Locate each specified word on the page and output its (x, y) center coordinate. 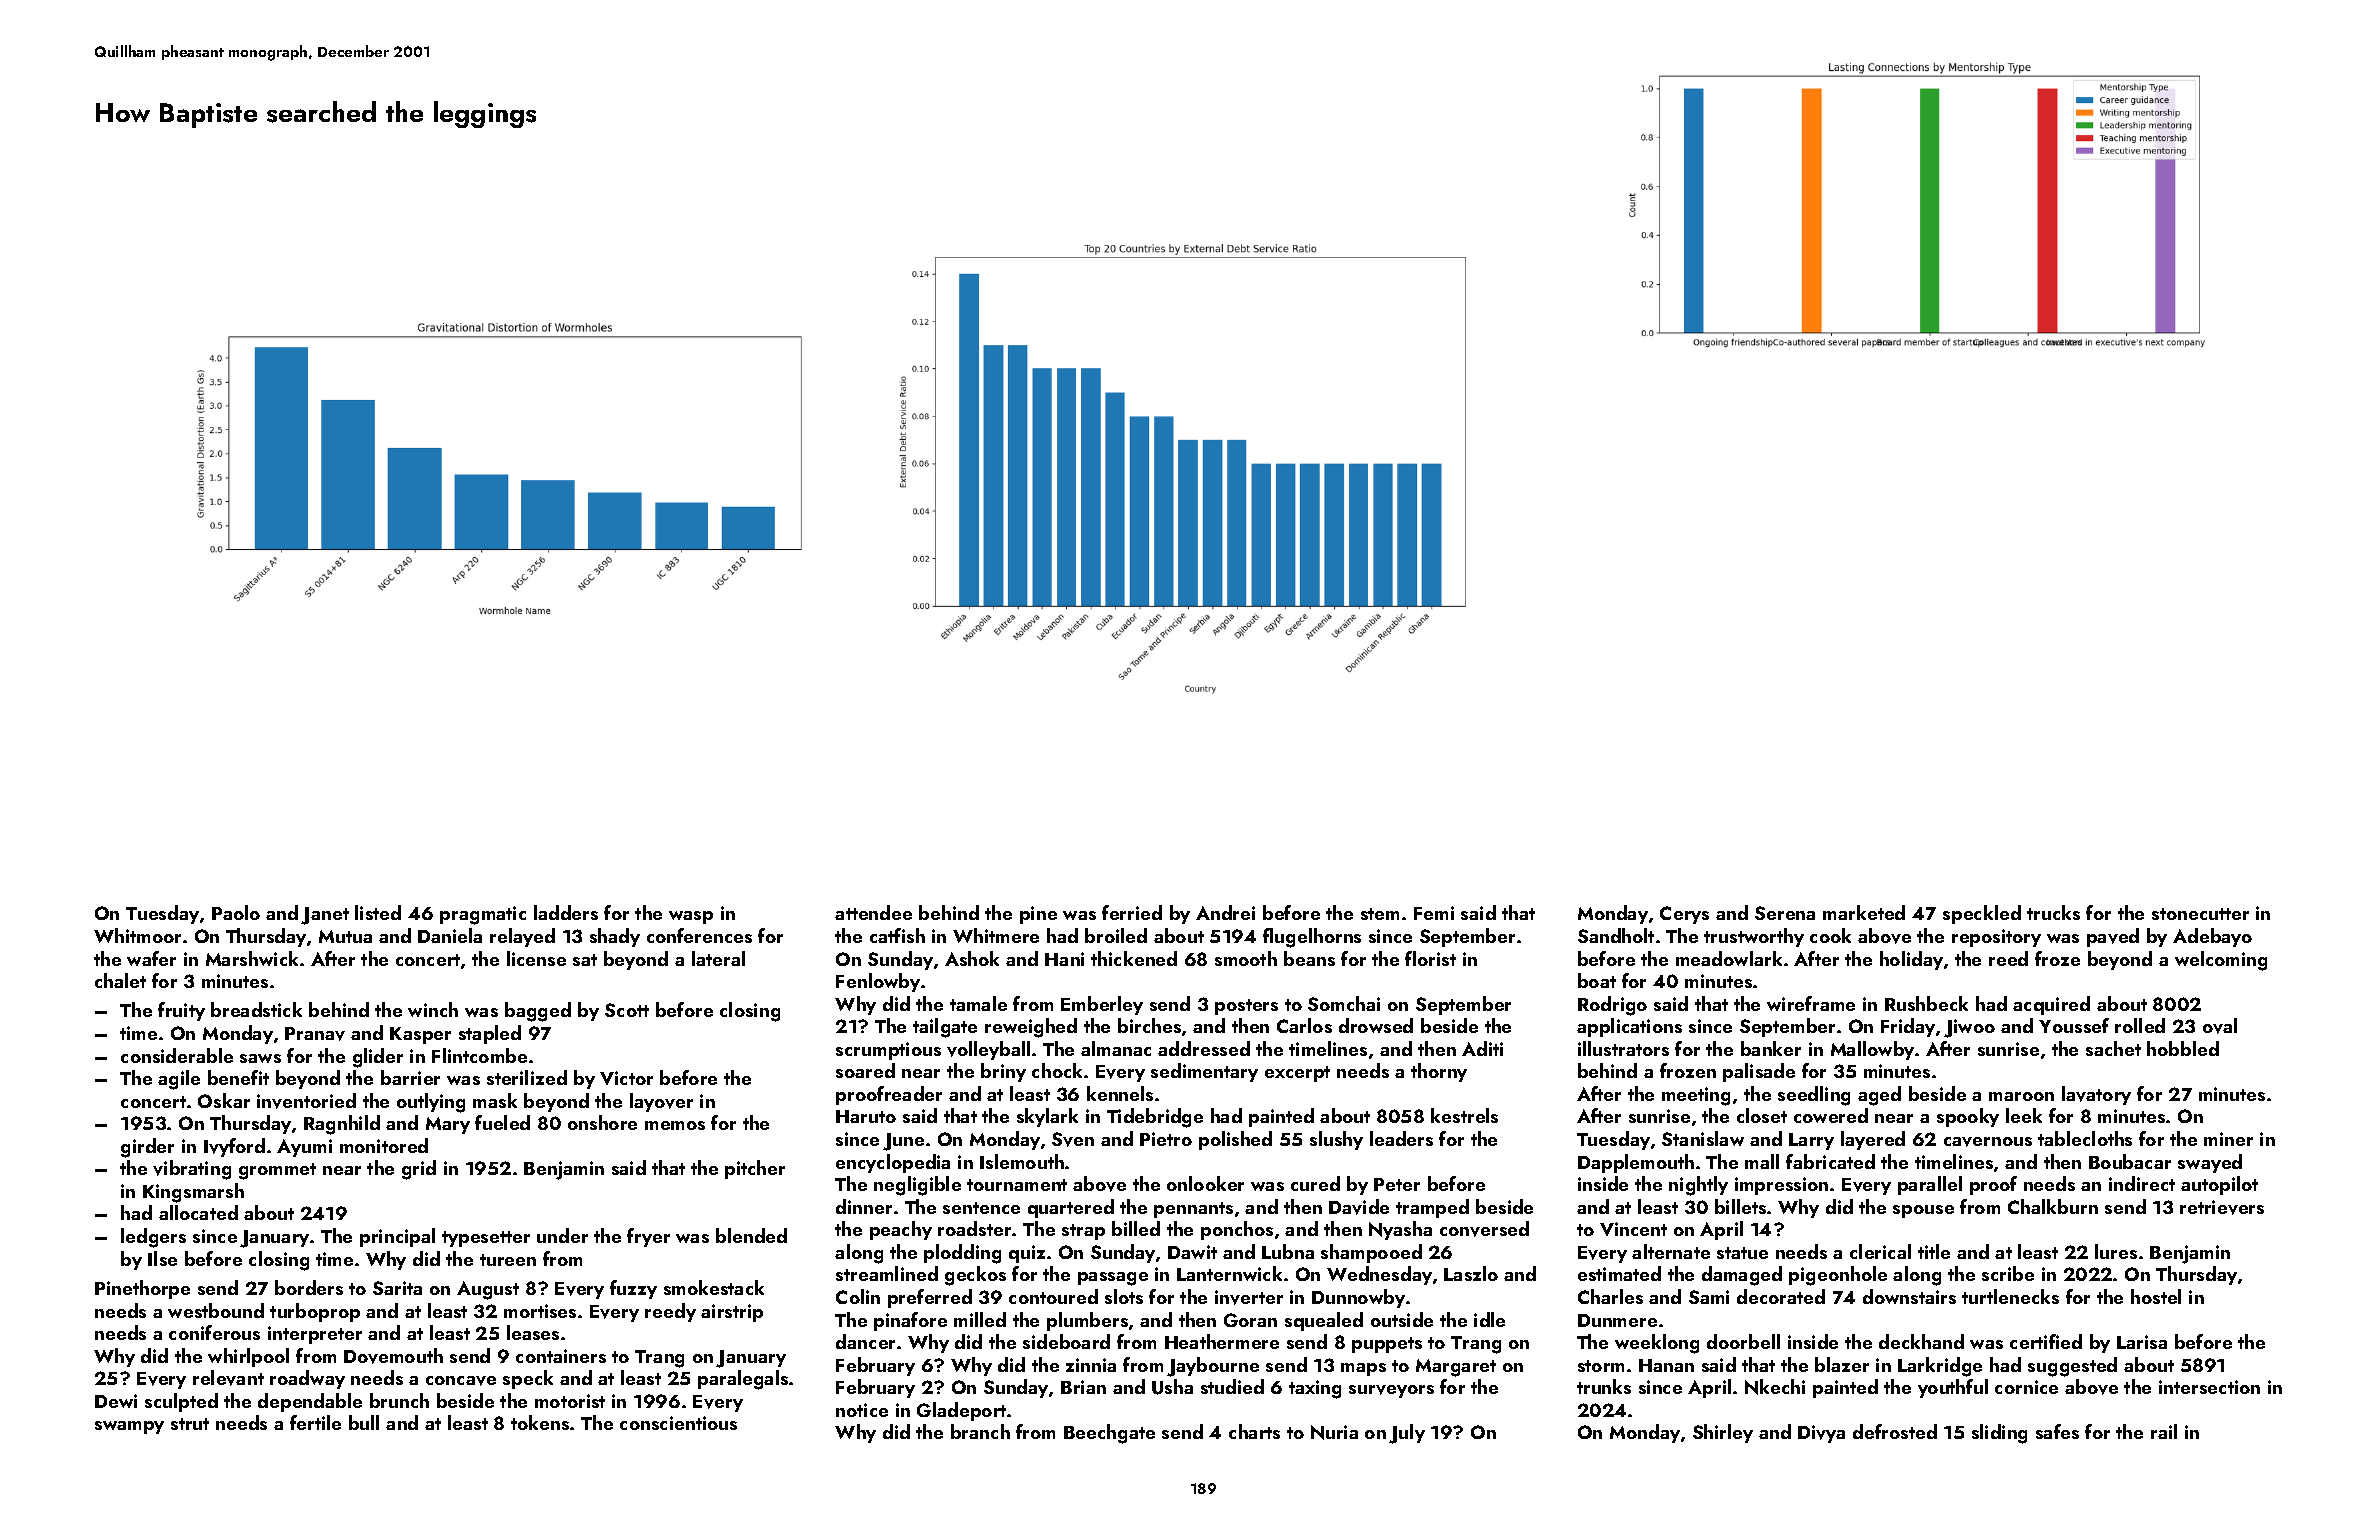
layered (1873, 1140)
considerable (177, 1055)
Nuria (1334, 1432)
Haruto (866, 1116)
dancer (865, 1341)
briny (1003, 1072)
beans (1309, 958)
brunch (399, 1400)
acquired (2051, 1005)
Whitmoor (137, 935)
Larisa (2142, 1342)
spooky (1968, 1117)
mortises (540, 1311)
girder (147, 1148)
